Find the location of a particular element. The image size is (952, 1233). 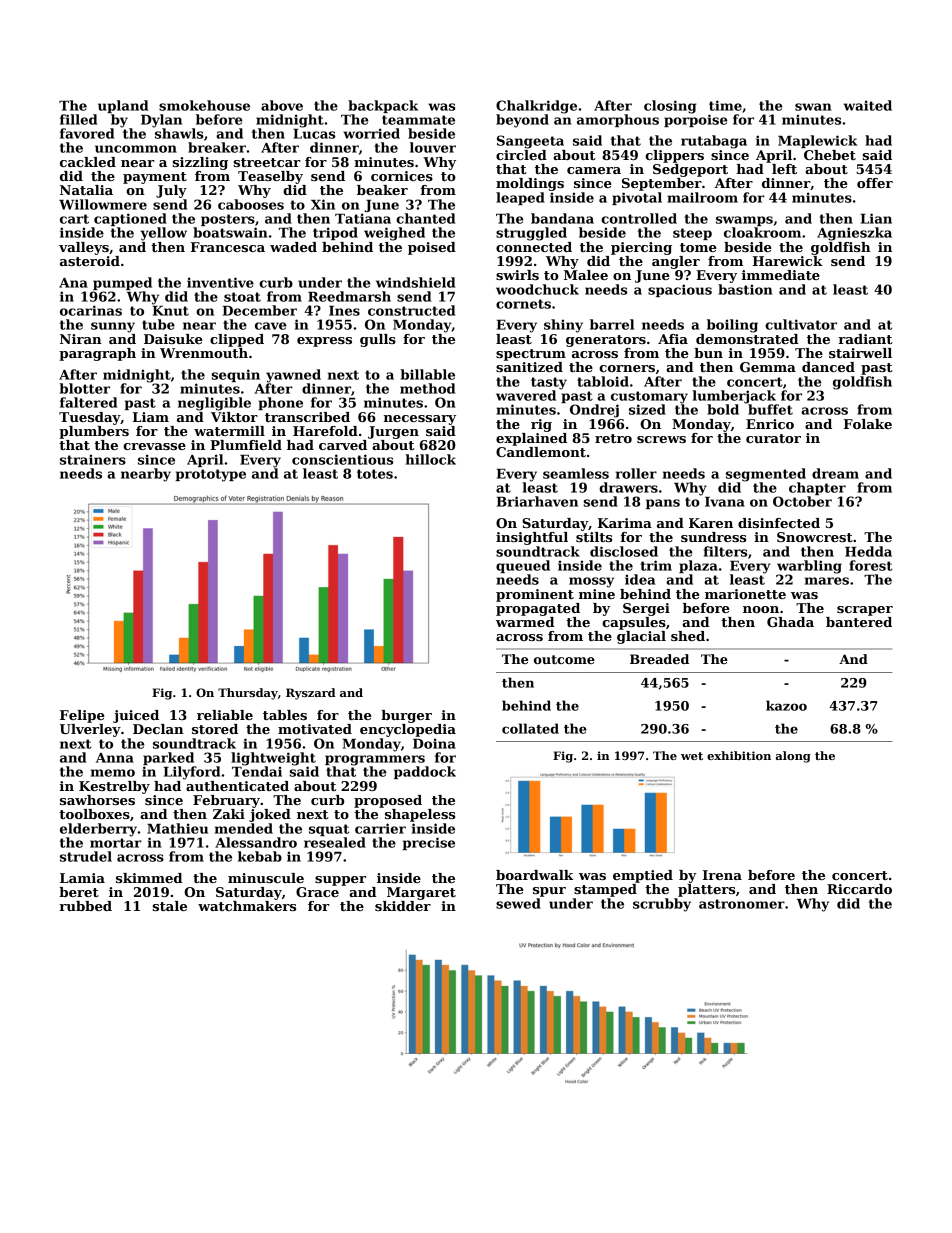

radiant is located at coordinates (865, 339).
